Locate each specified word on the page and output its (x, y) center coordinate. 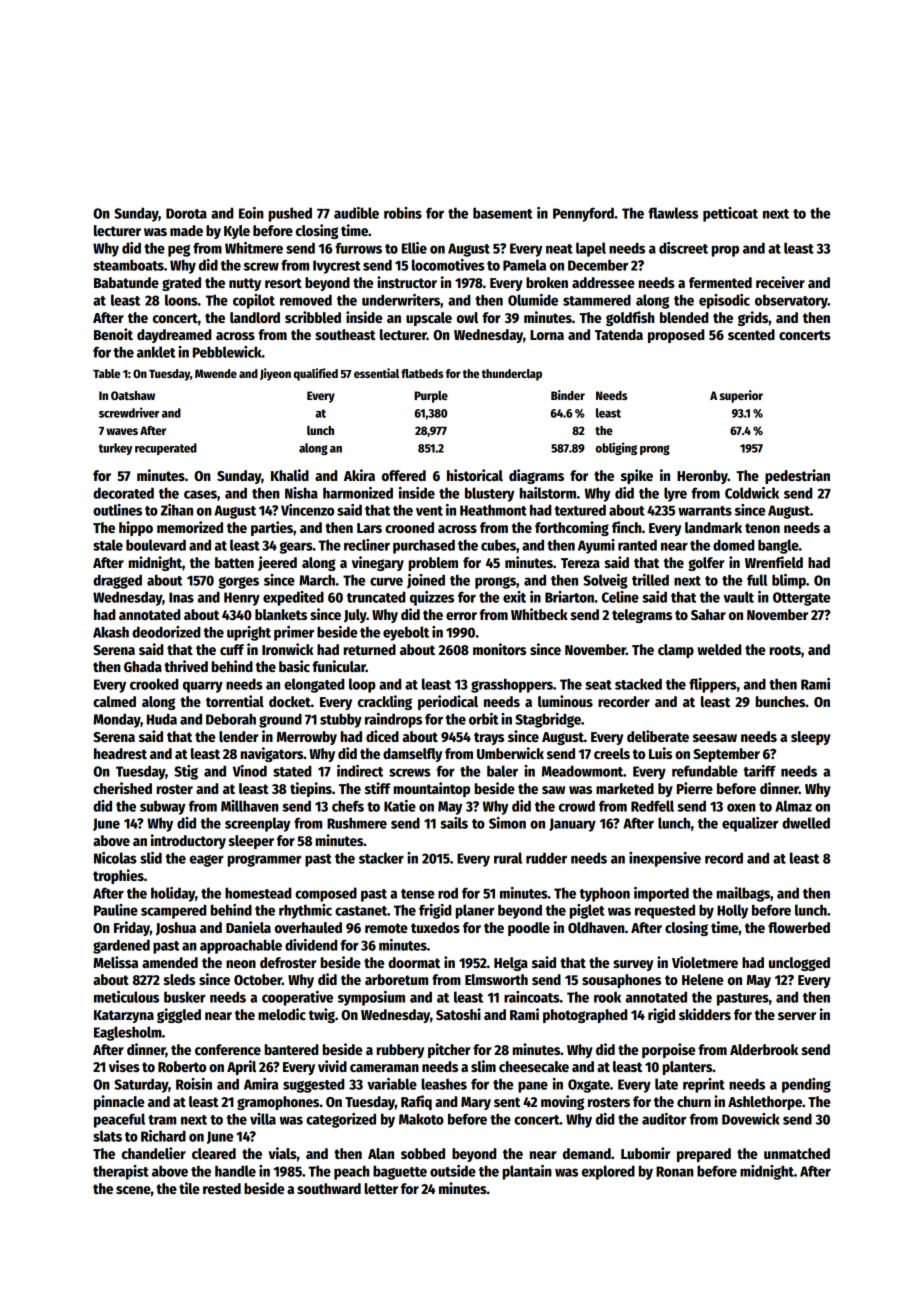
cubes (498, 545)
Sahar (708, 614)
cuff (232, 649)
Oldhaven (596, 927)
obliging (616, 448)
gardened (121, 946)
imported (661, 894)
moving (562, 1102)
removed (306, 300)
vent (429, 511)
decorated (123, 493)
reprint (704, 1085)
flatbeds (422, 373)
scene (133, 1190)
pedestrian (797, 476)
